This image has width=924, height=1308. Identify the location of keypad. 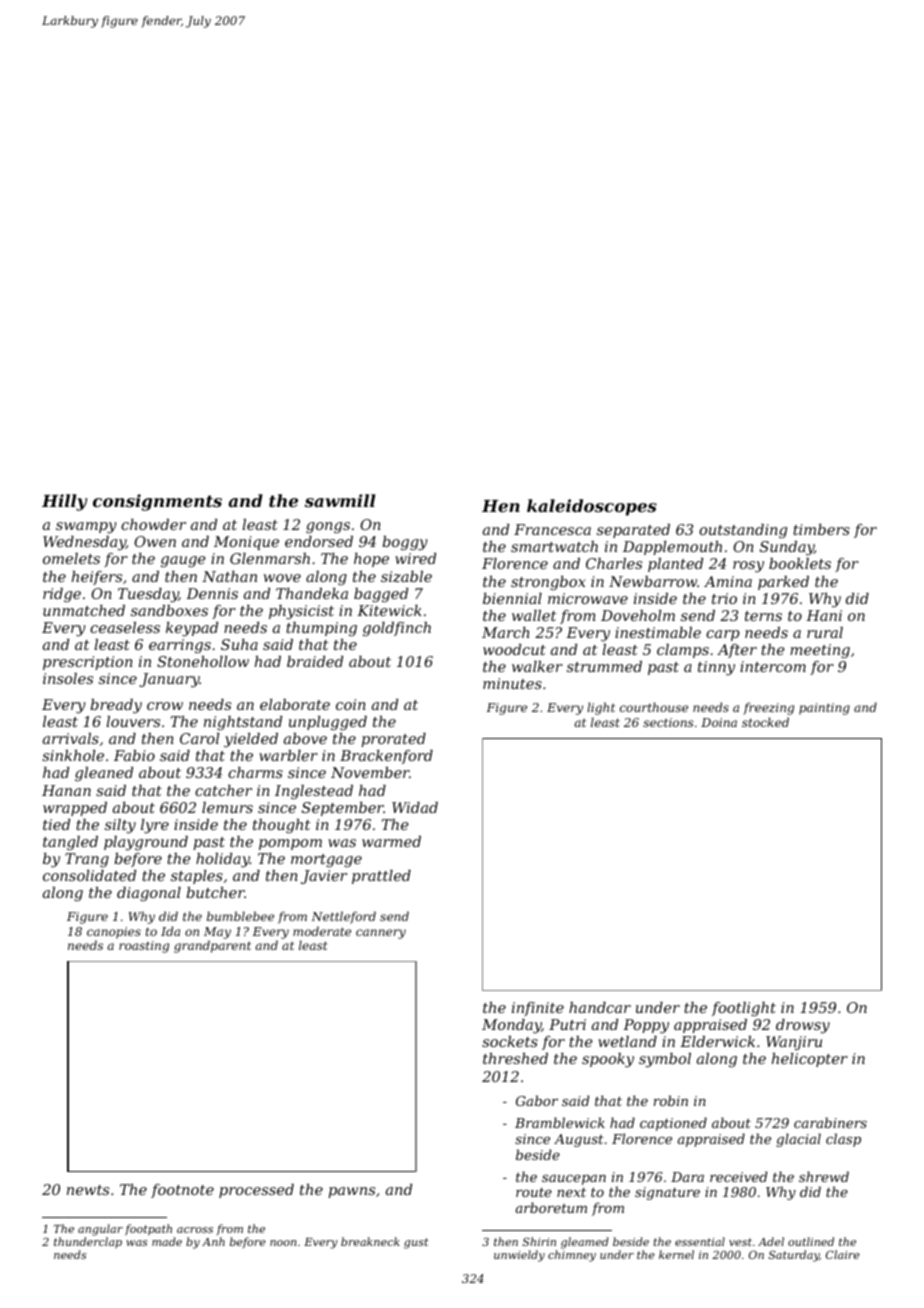
(192, 629).
